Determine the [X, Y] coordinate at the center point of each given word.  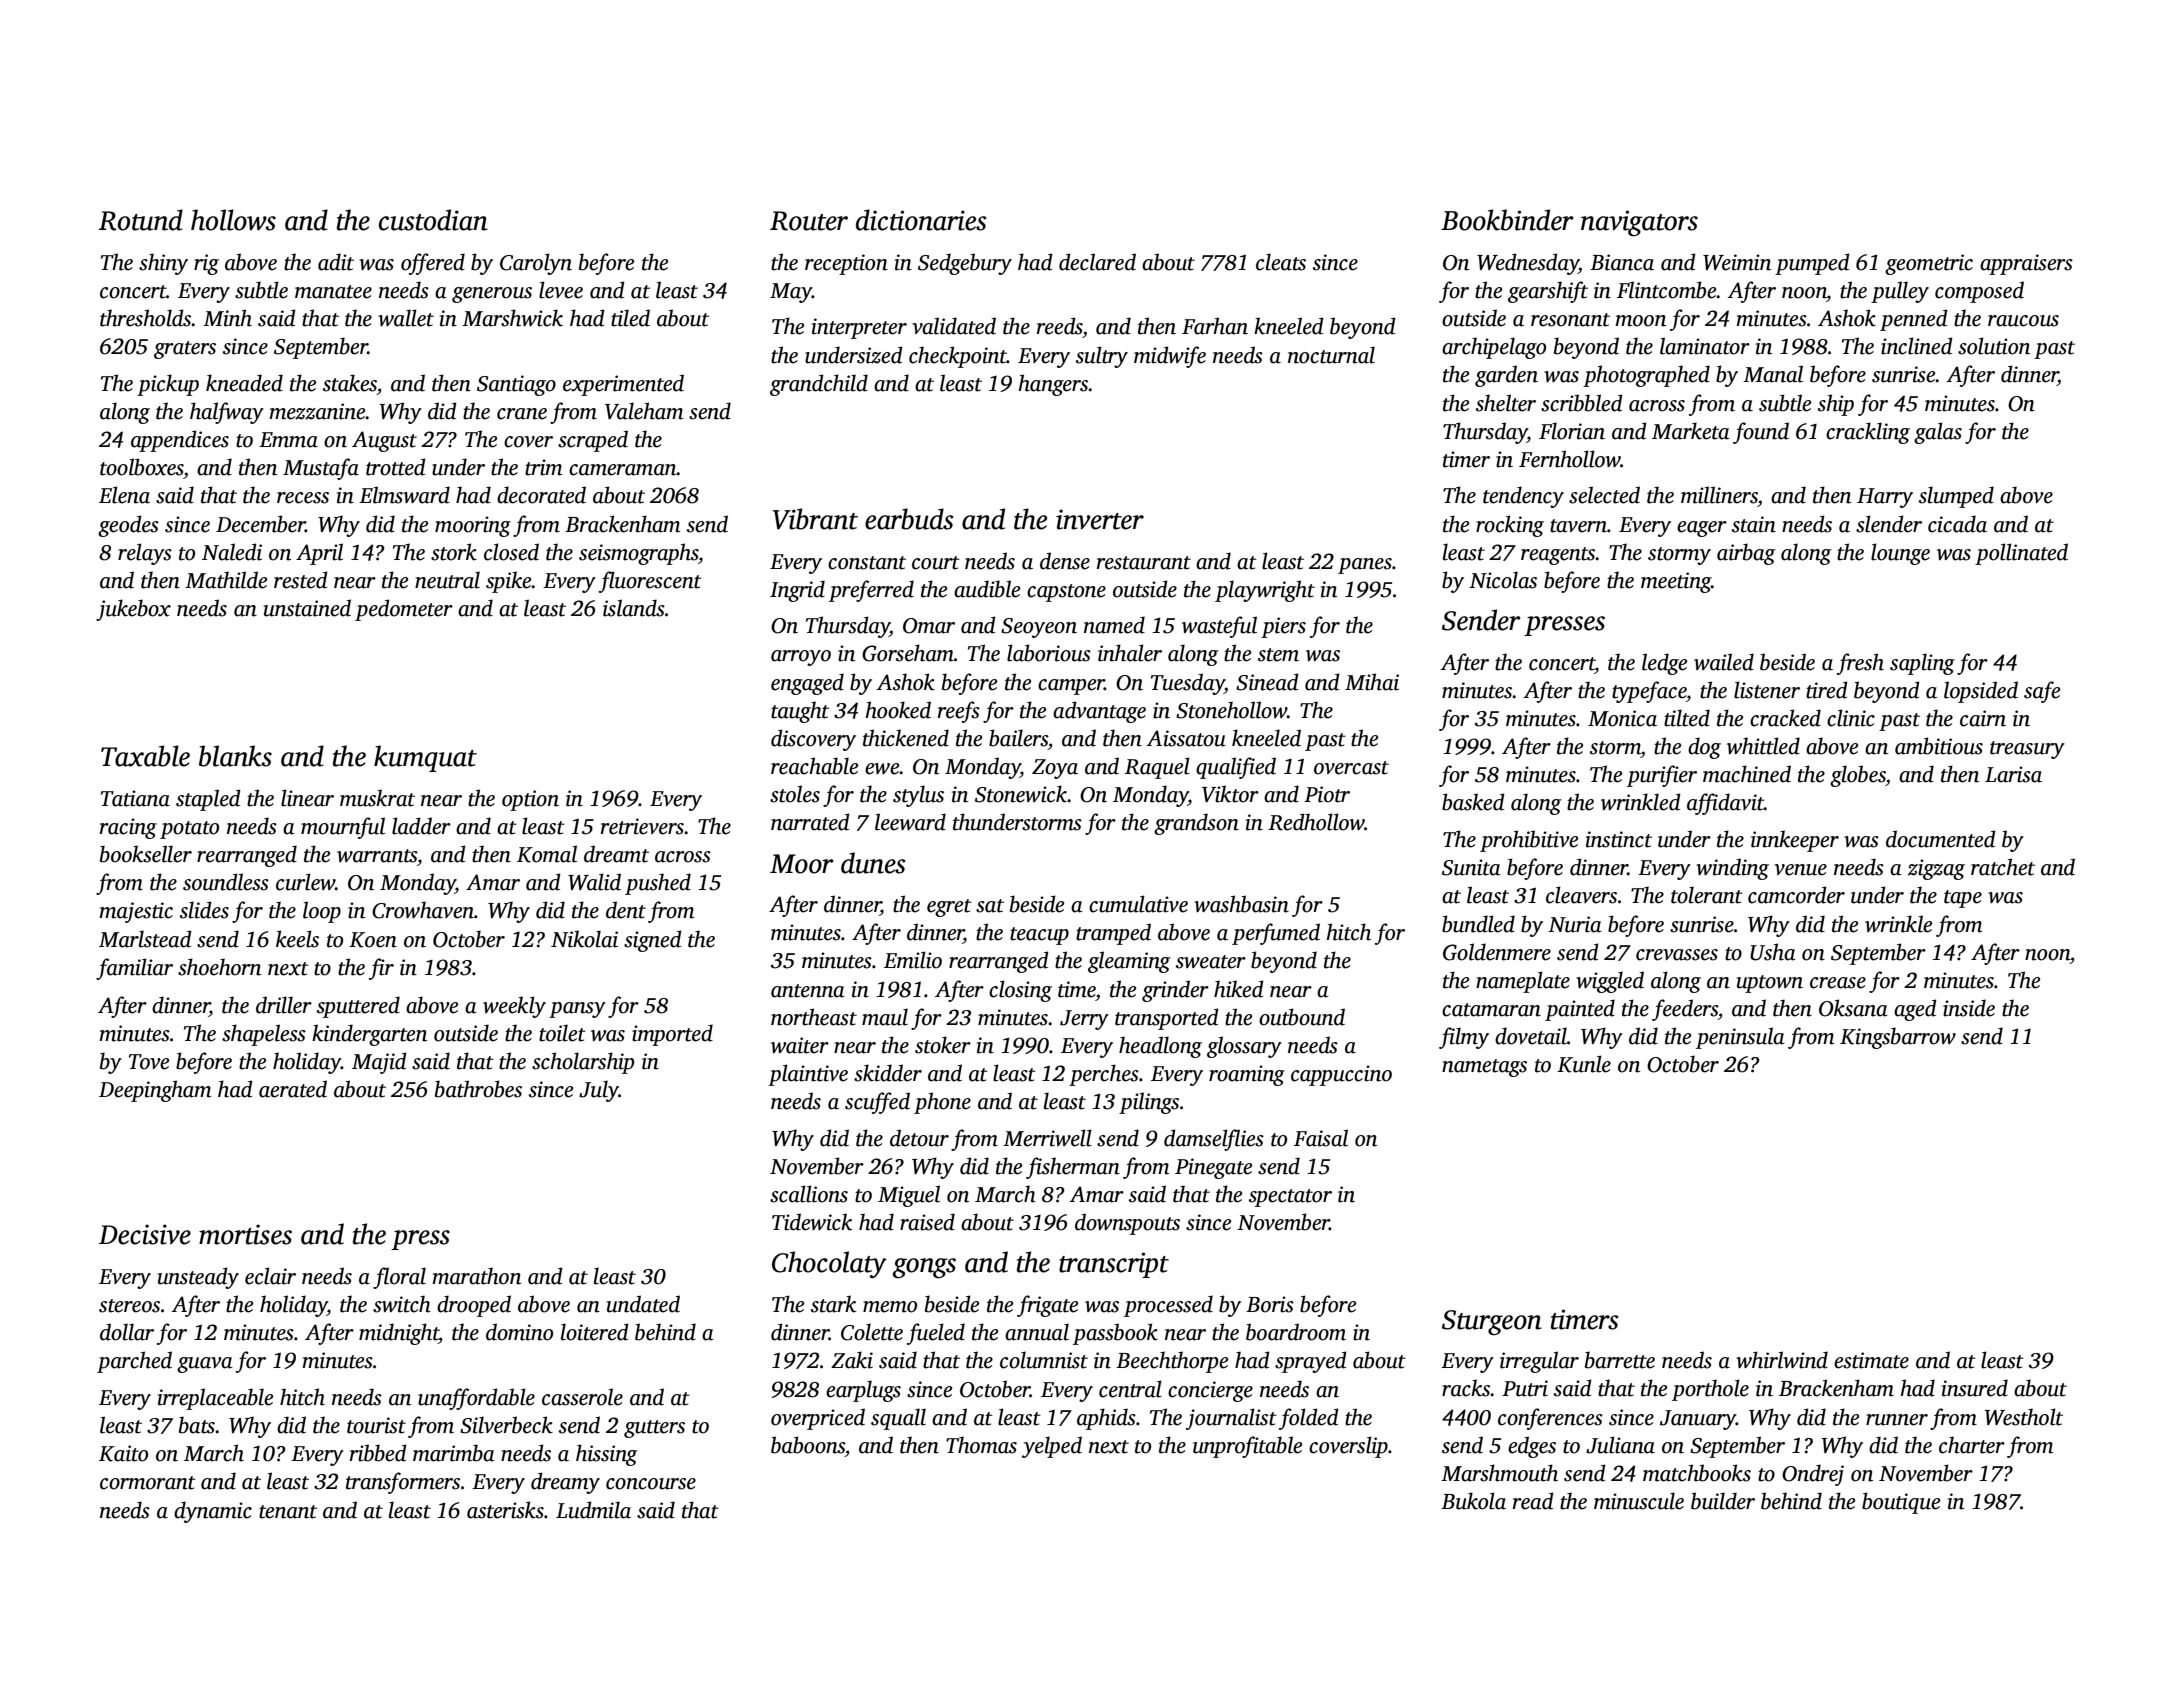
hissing [606, 1455]
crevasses [1677, 955]
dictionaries [921, 220]
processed [1168, 1306]
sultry [1102, 357]
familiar [134, 969]
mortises [245, 1234]
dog [1704, 748]
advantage [1099, 712]
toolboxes [142, 467]
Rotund [141, 220]
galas [1938, 433]
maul [885, 1017]
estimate [1871, 1360]
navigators [1639, 223]
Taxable [145, 756]
